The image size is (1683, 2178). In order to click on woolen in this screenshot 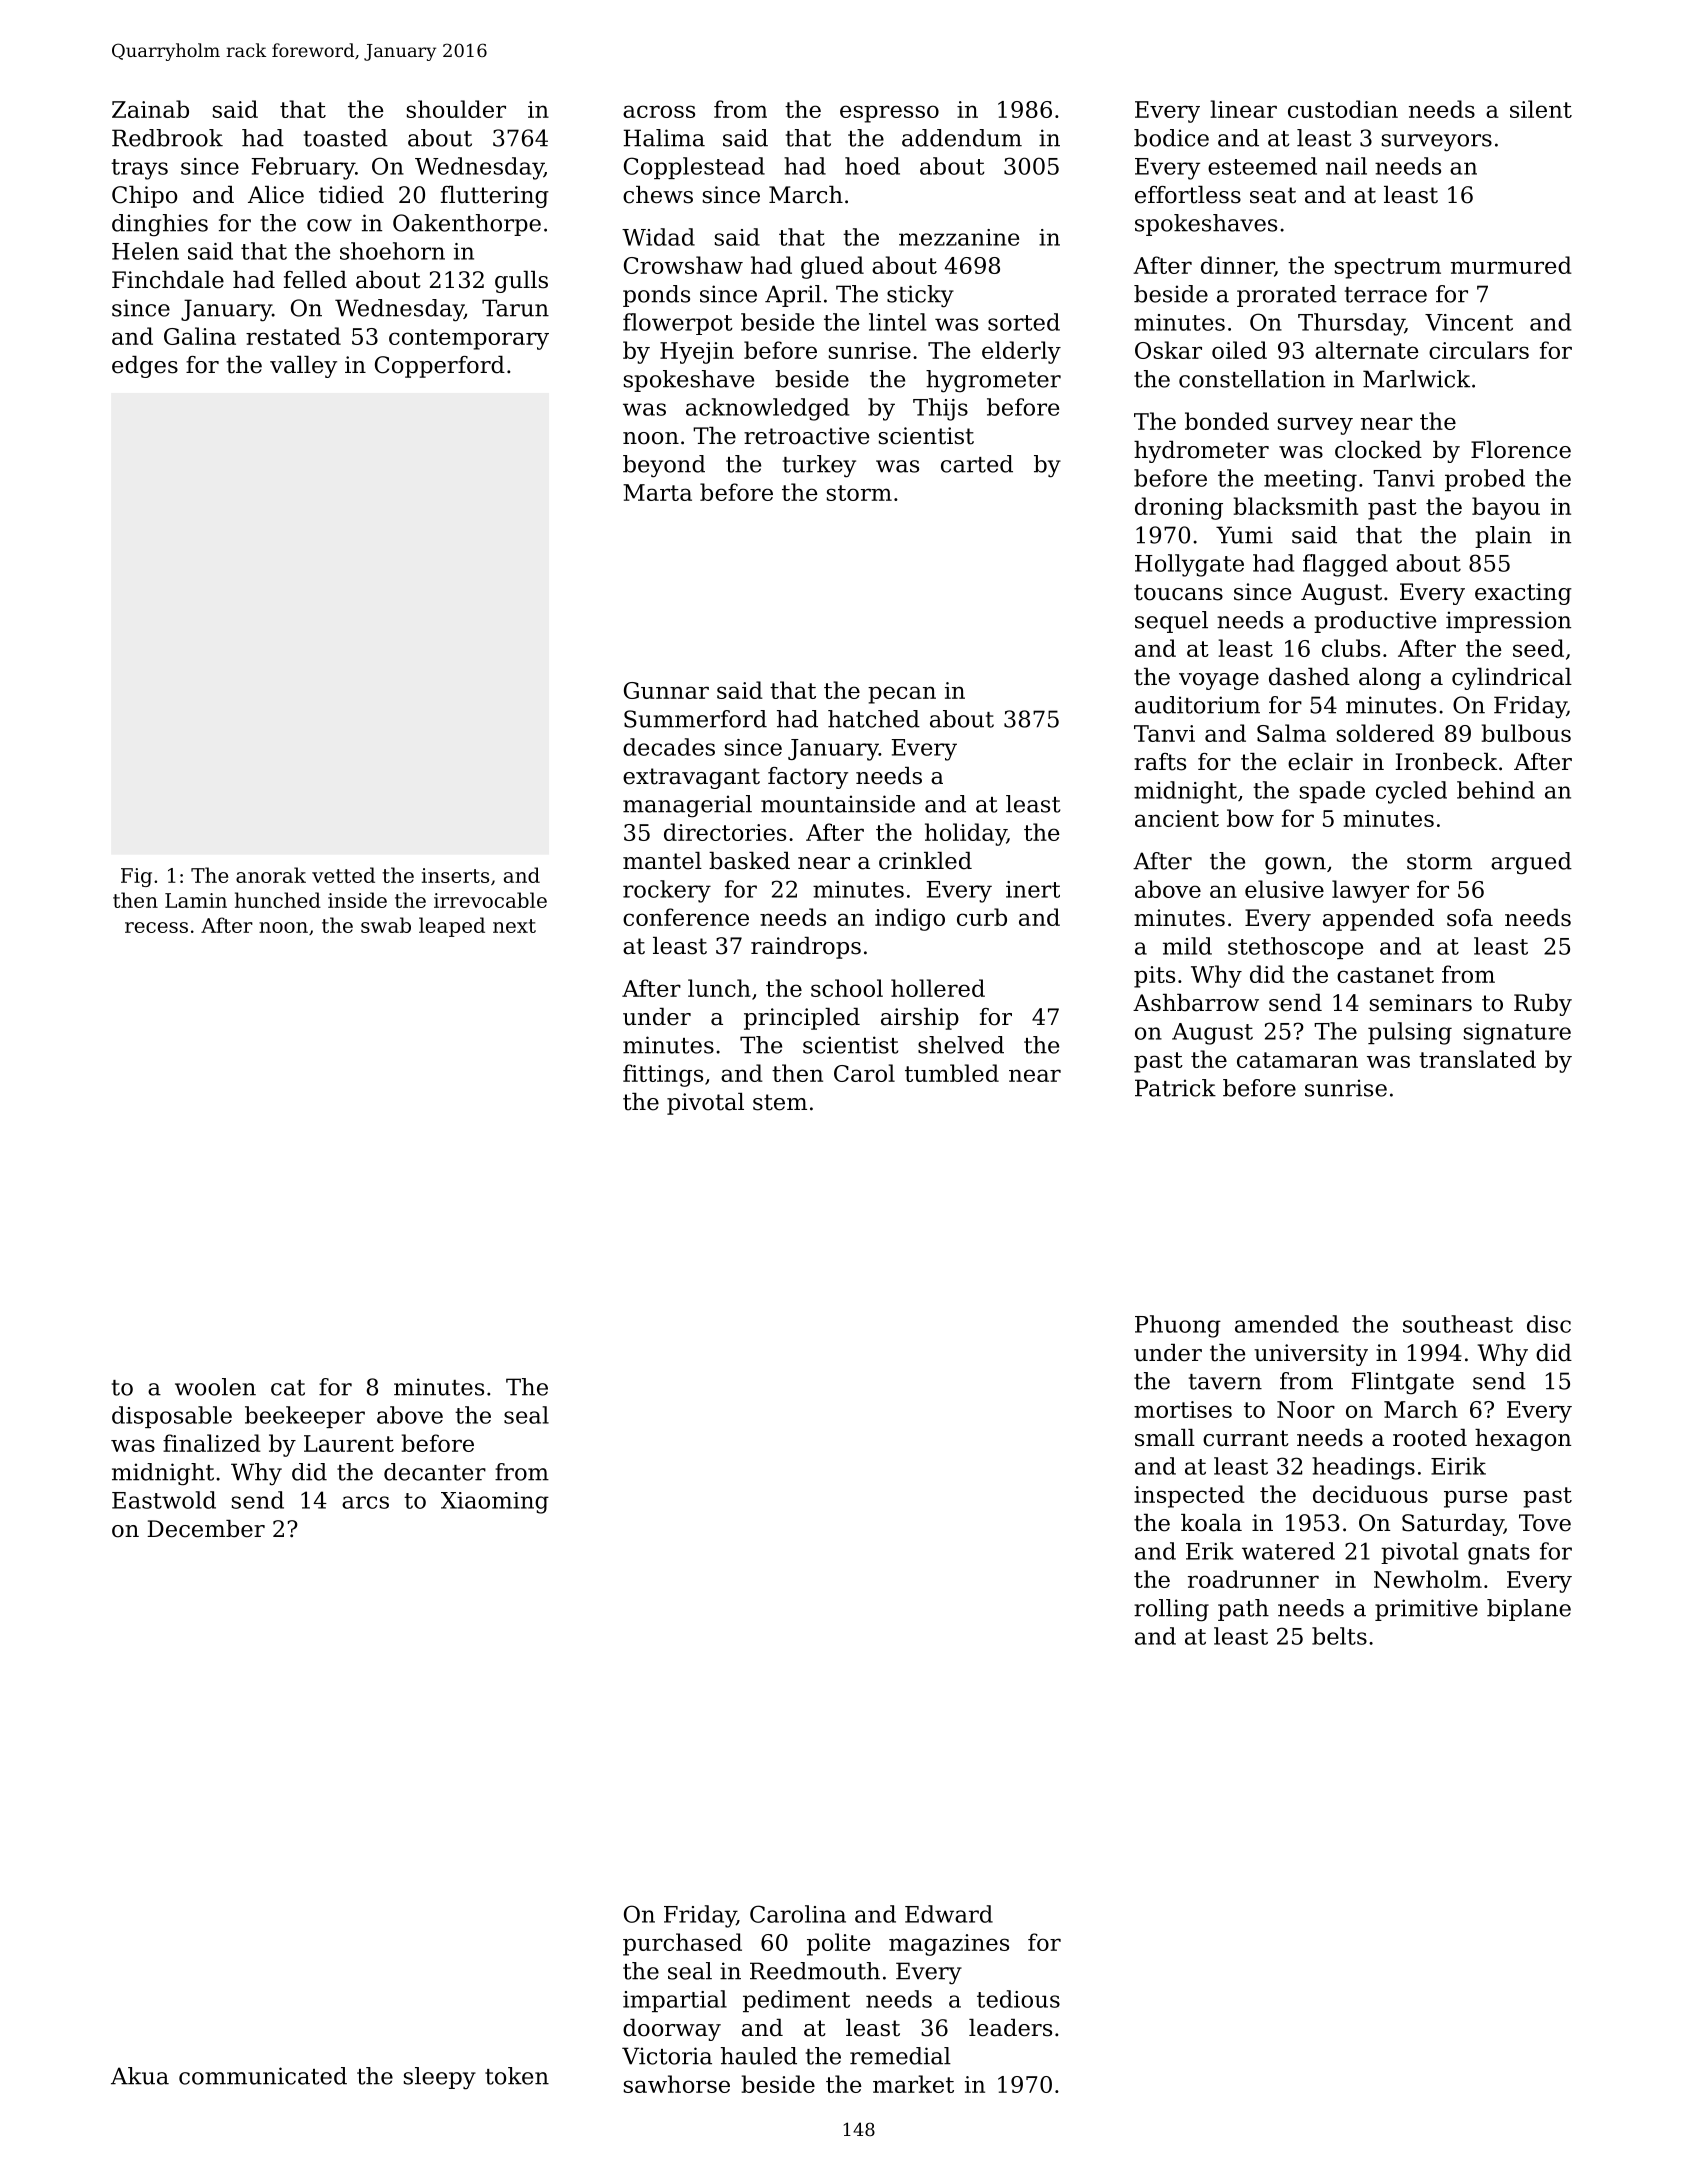, I will do `click(215, 1387)`.
